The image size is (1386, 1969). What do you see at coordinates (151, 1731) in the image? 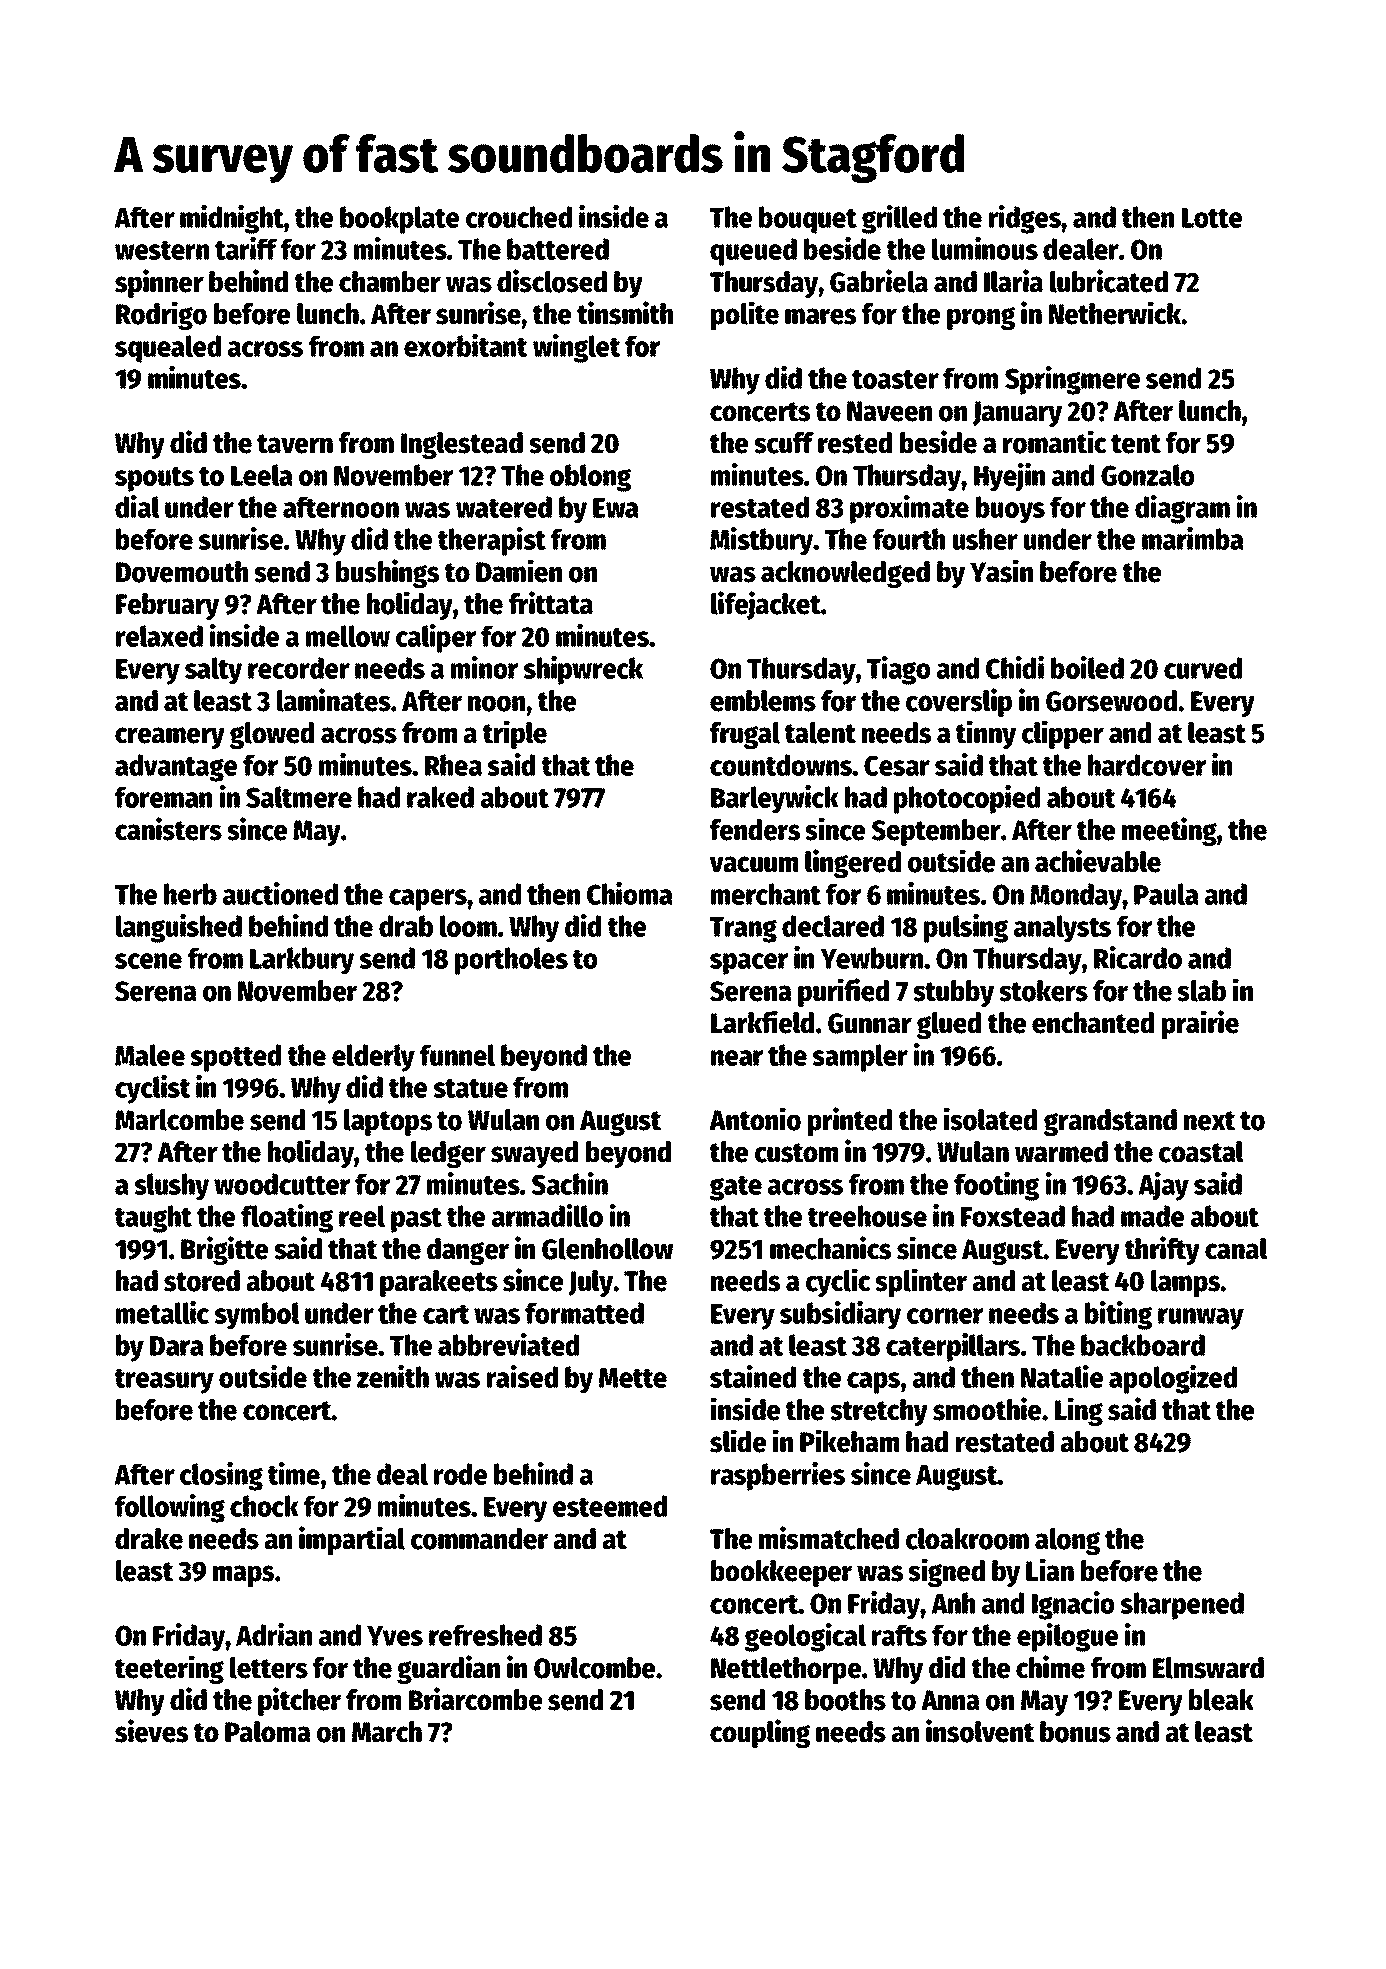
I see `sieves` at bounding box center [151, 1731].
